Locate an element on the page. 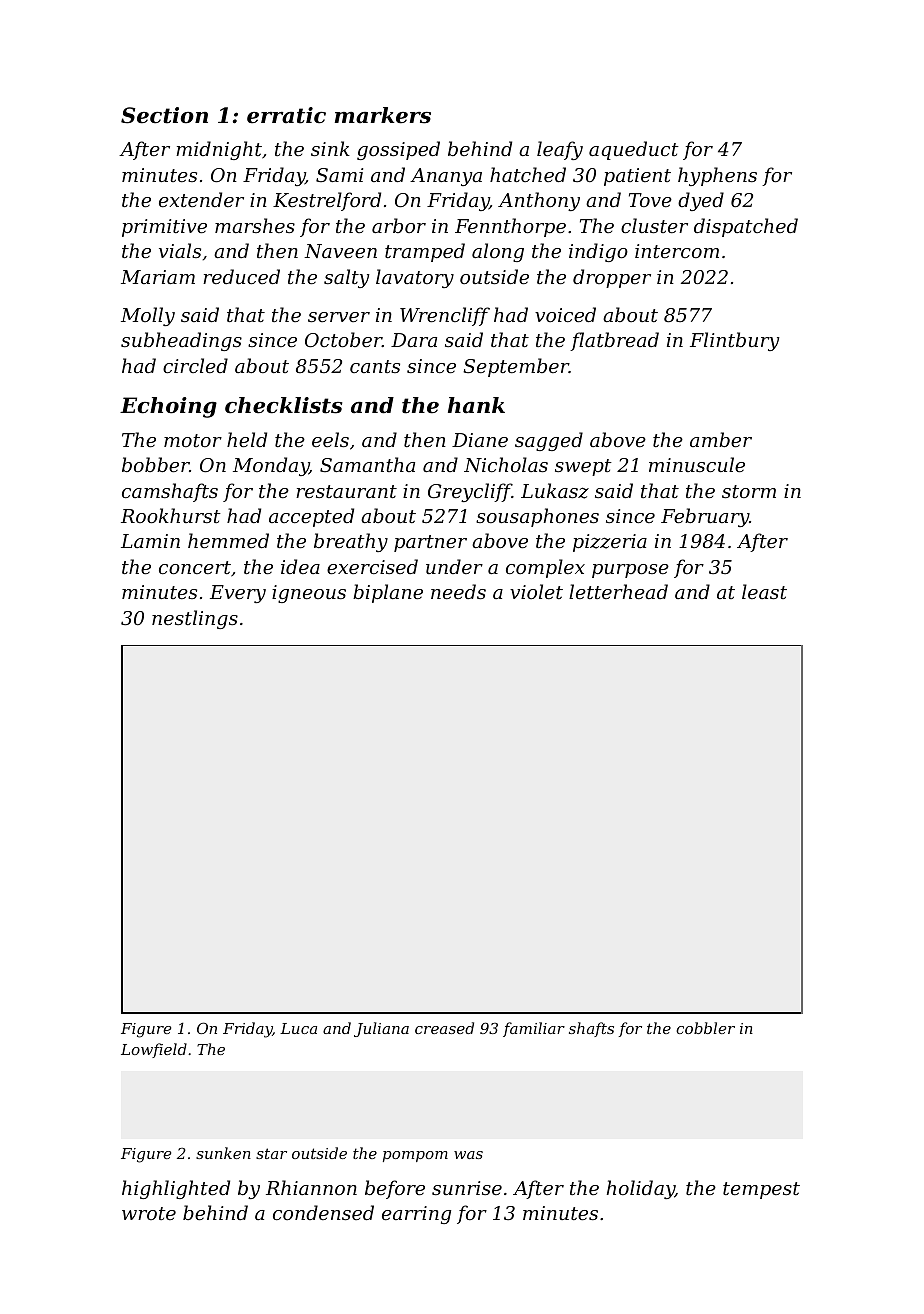  markers is located at coordinates (383, 115).
